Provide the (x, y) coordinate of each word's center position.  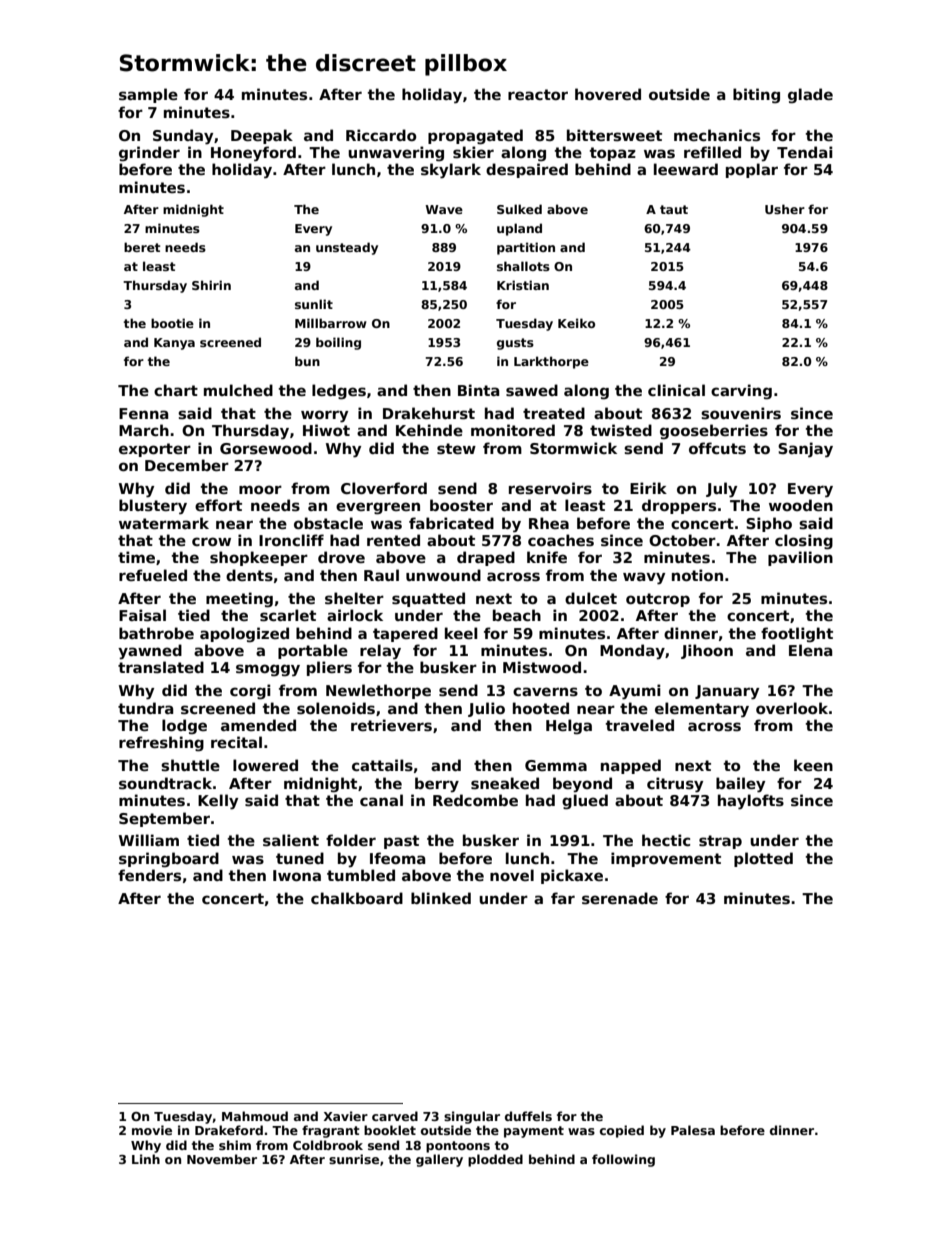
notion (697, 575)
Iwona (297, 875)
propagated (475, 137)
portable (313, 651)
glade (810, 95)
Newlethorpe (378, 691)
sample (148, 95)
